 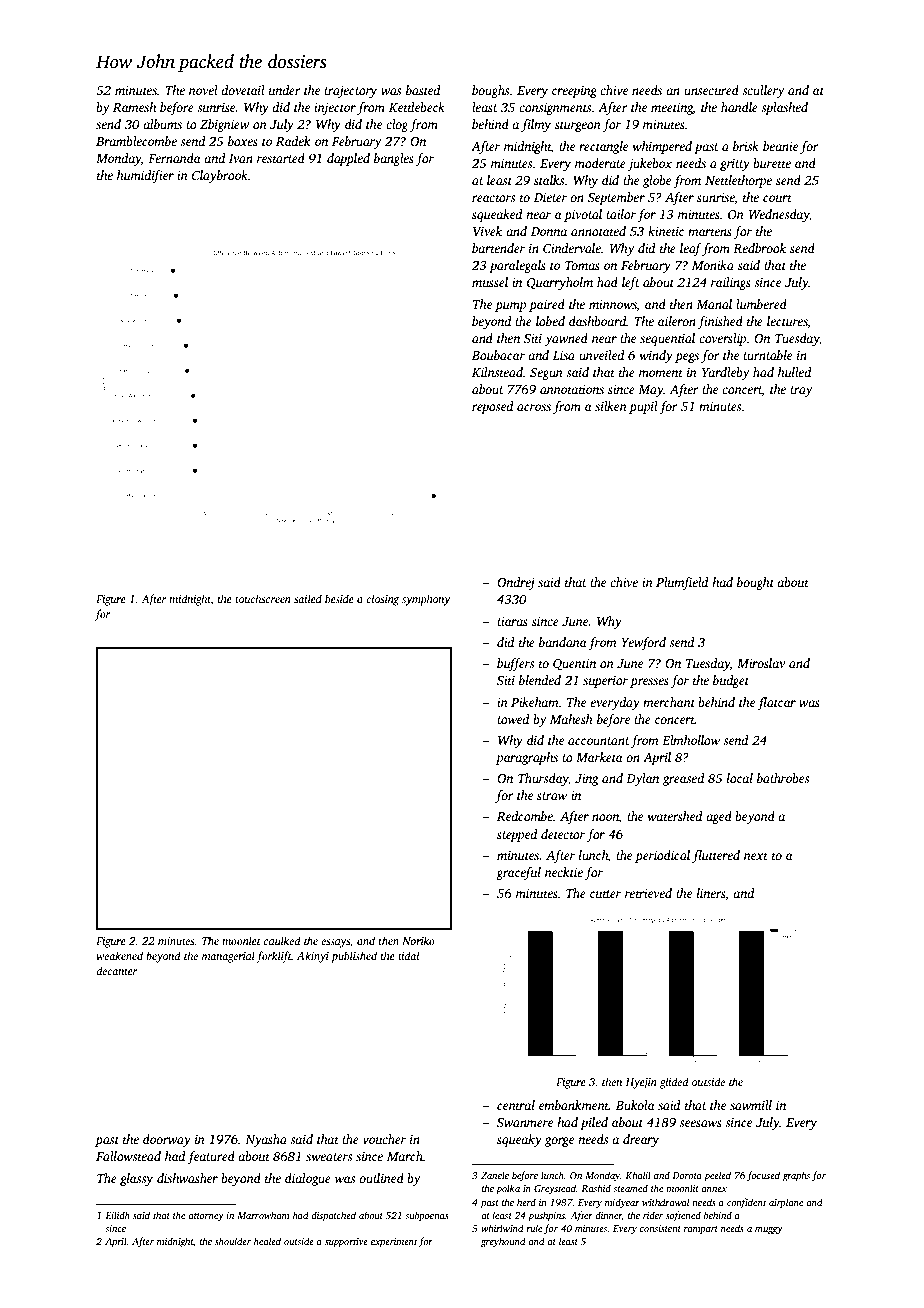 I want to click on humidifier, so click(x=145, y=176).
